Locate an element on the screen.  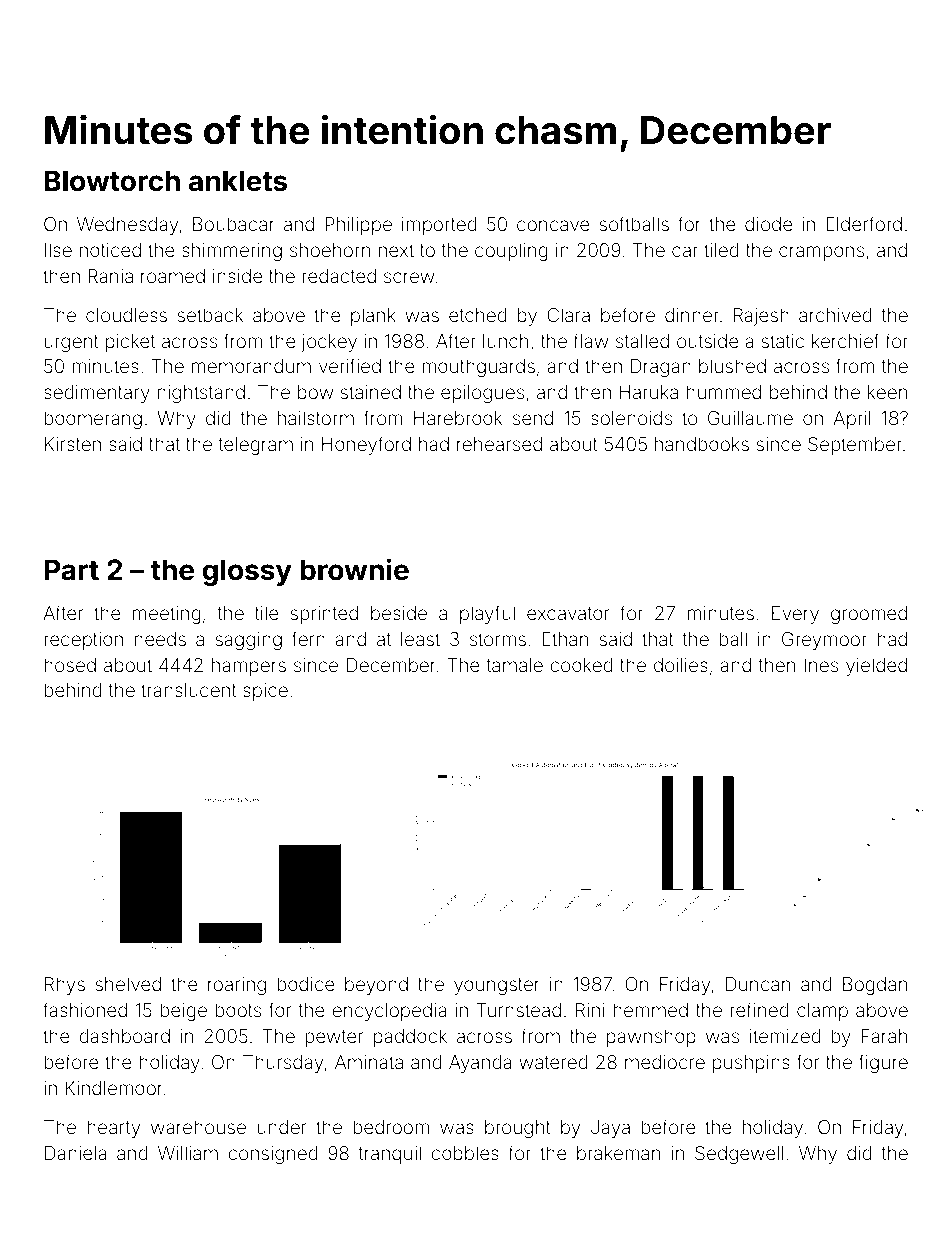
hosed is located at coordinates (70, 665).
